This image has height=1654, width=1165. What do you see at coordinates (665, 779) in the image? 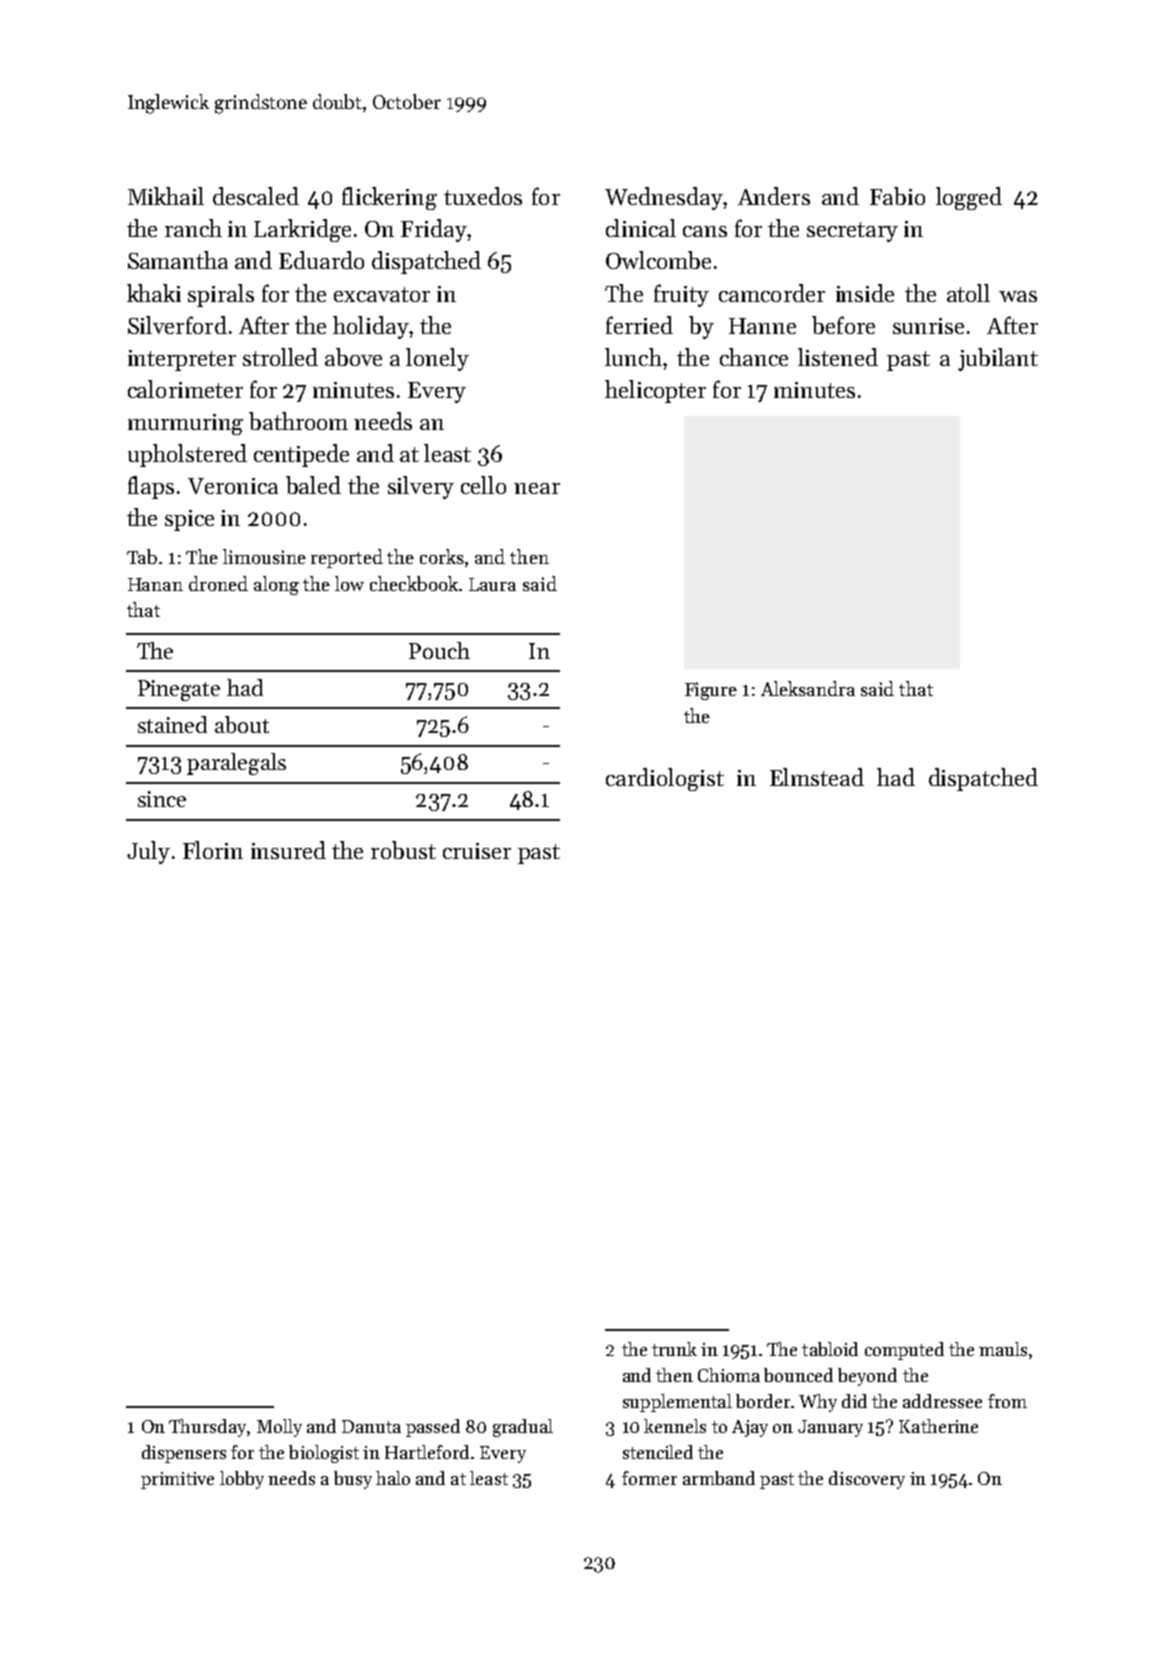
I see `cardiologist` at bounding box center [665, 779].
